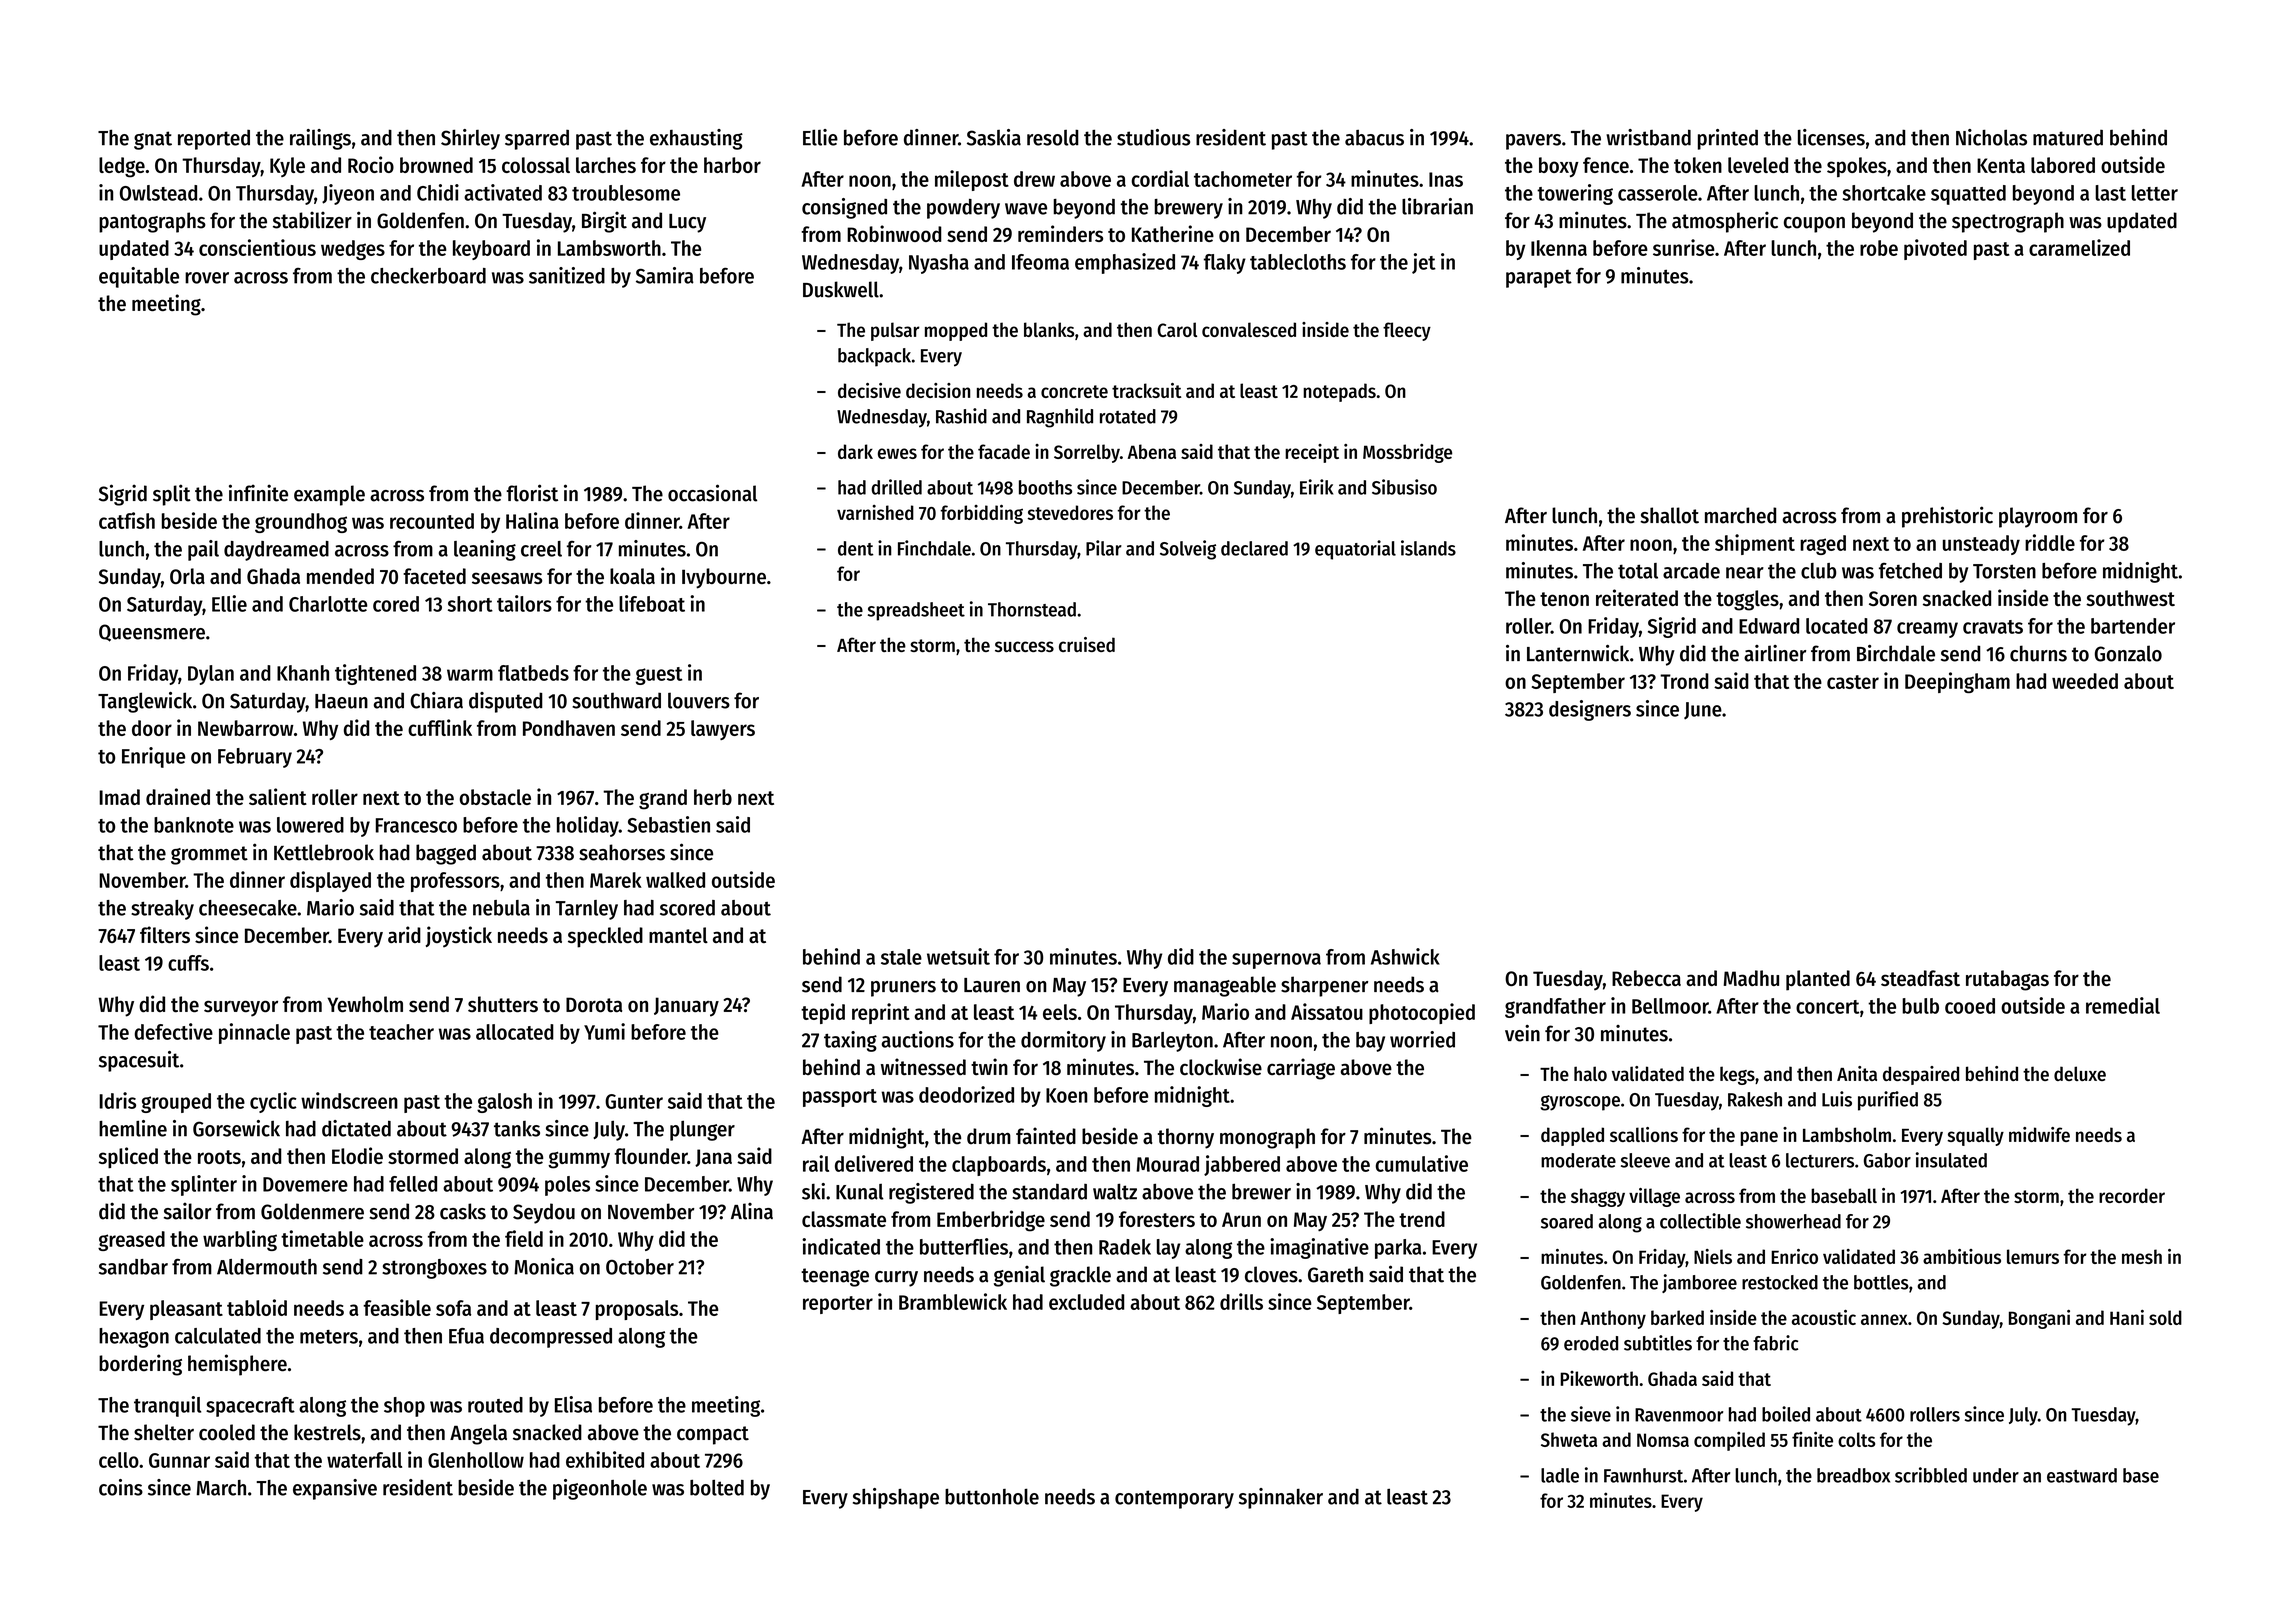 Image resolution: width=2282 pixels, height=1614 pixels. Describe the element at coordinates (153, 140) in the document. I see `gnat` at that location.
